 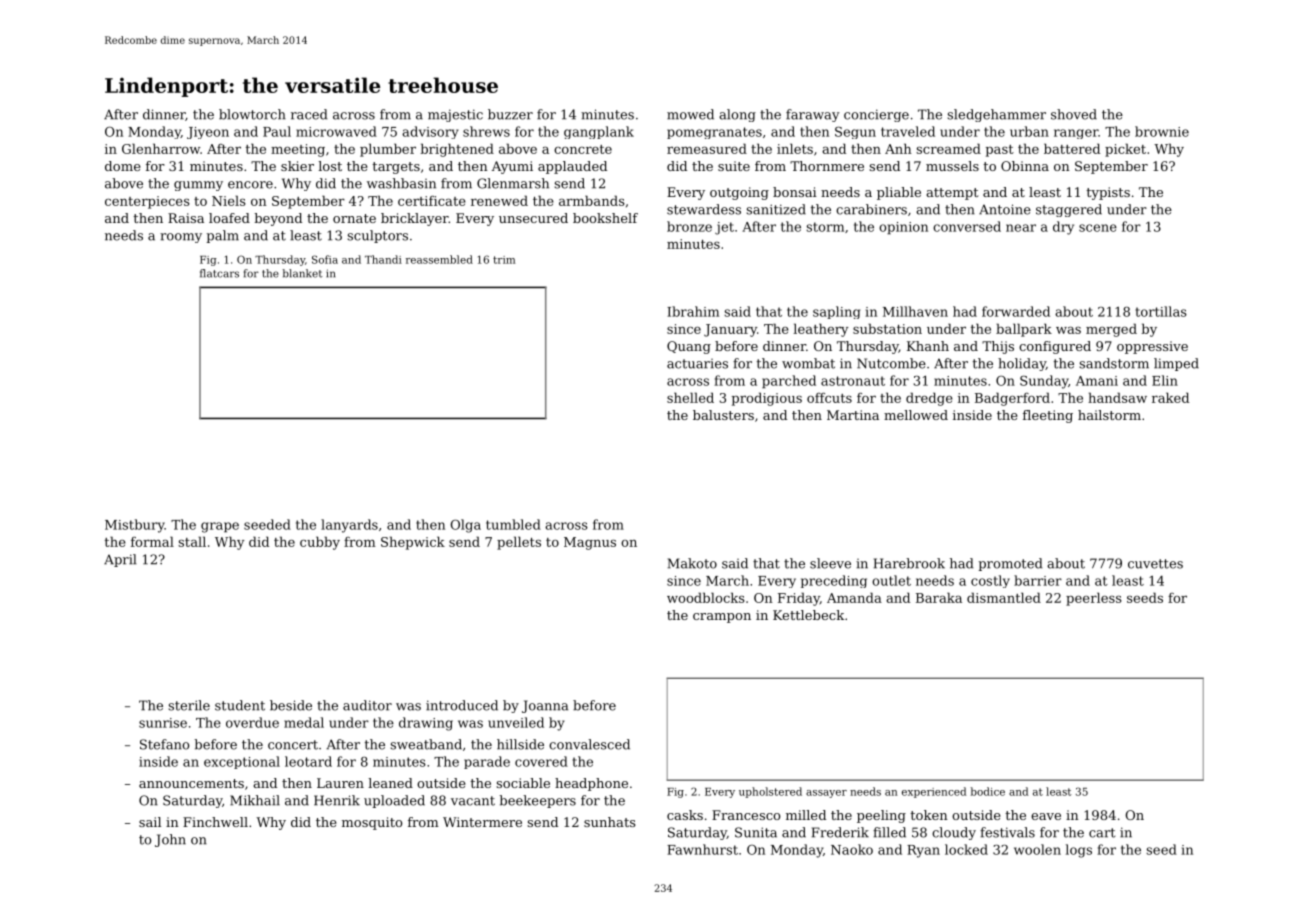 What do you see at coordinates (1152, 347) in the document?
I see `oppressive` at bounding box center [1152, 347].
